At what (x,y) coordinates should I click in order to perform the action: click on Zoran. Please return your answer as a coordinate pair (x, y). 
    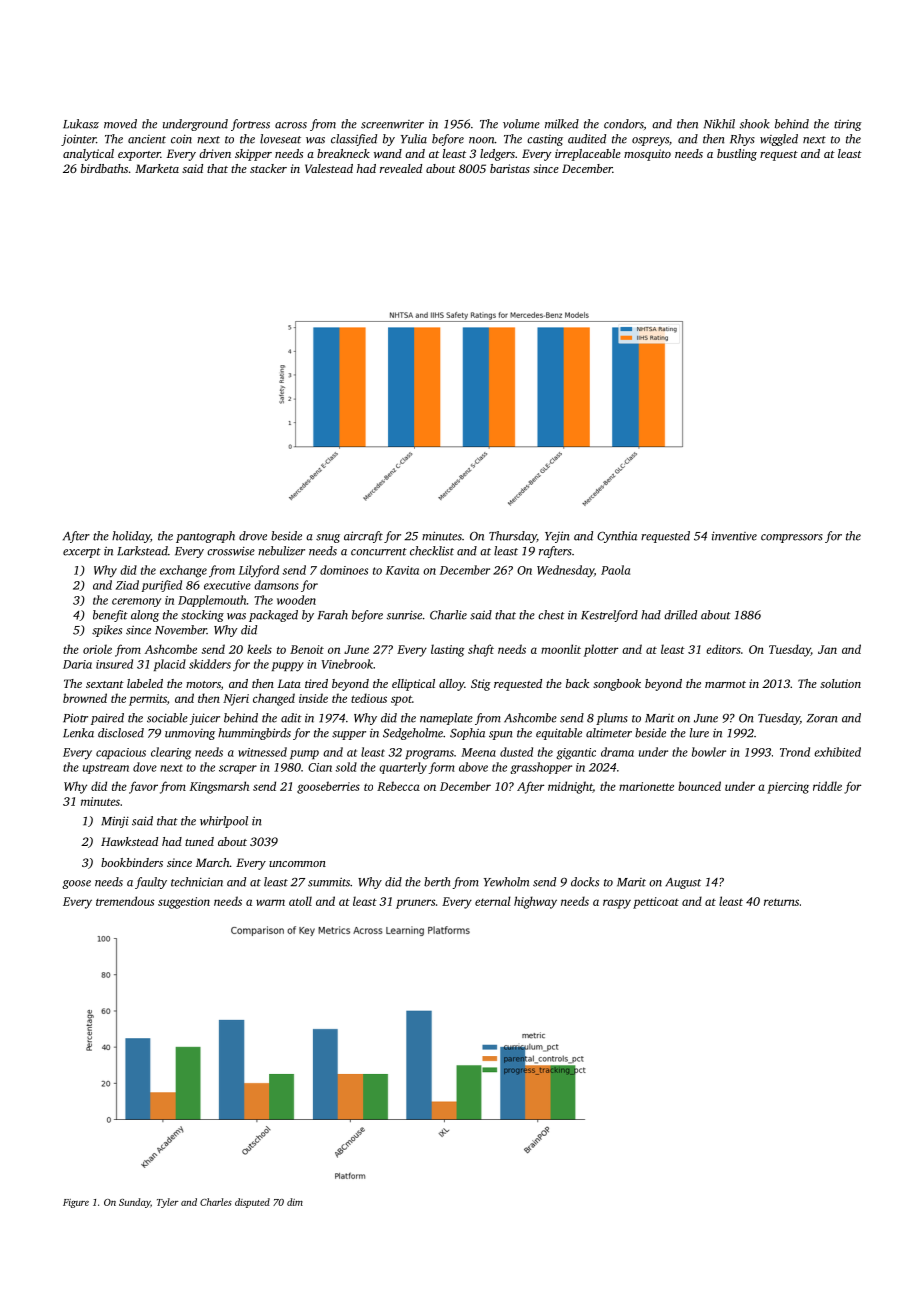
    Looking at the image, I should click on (822, 718).
